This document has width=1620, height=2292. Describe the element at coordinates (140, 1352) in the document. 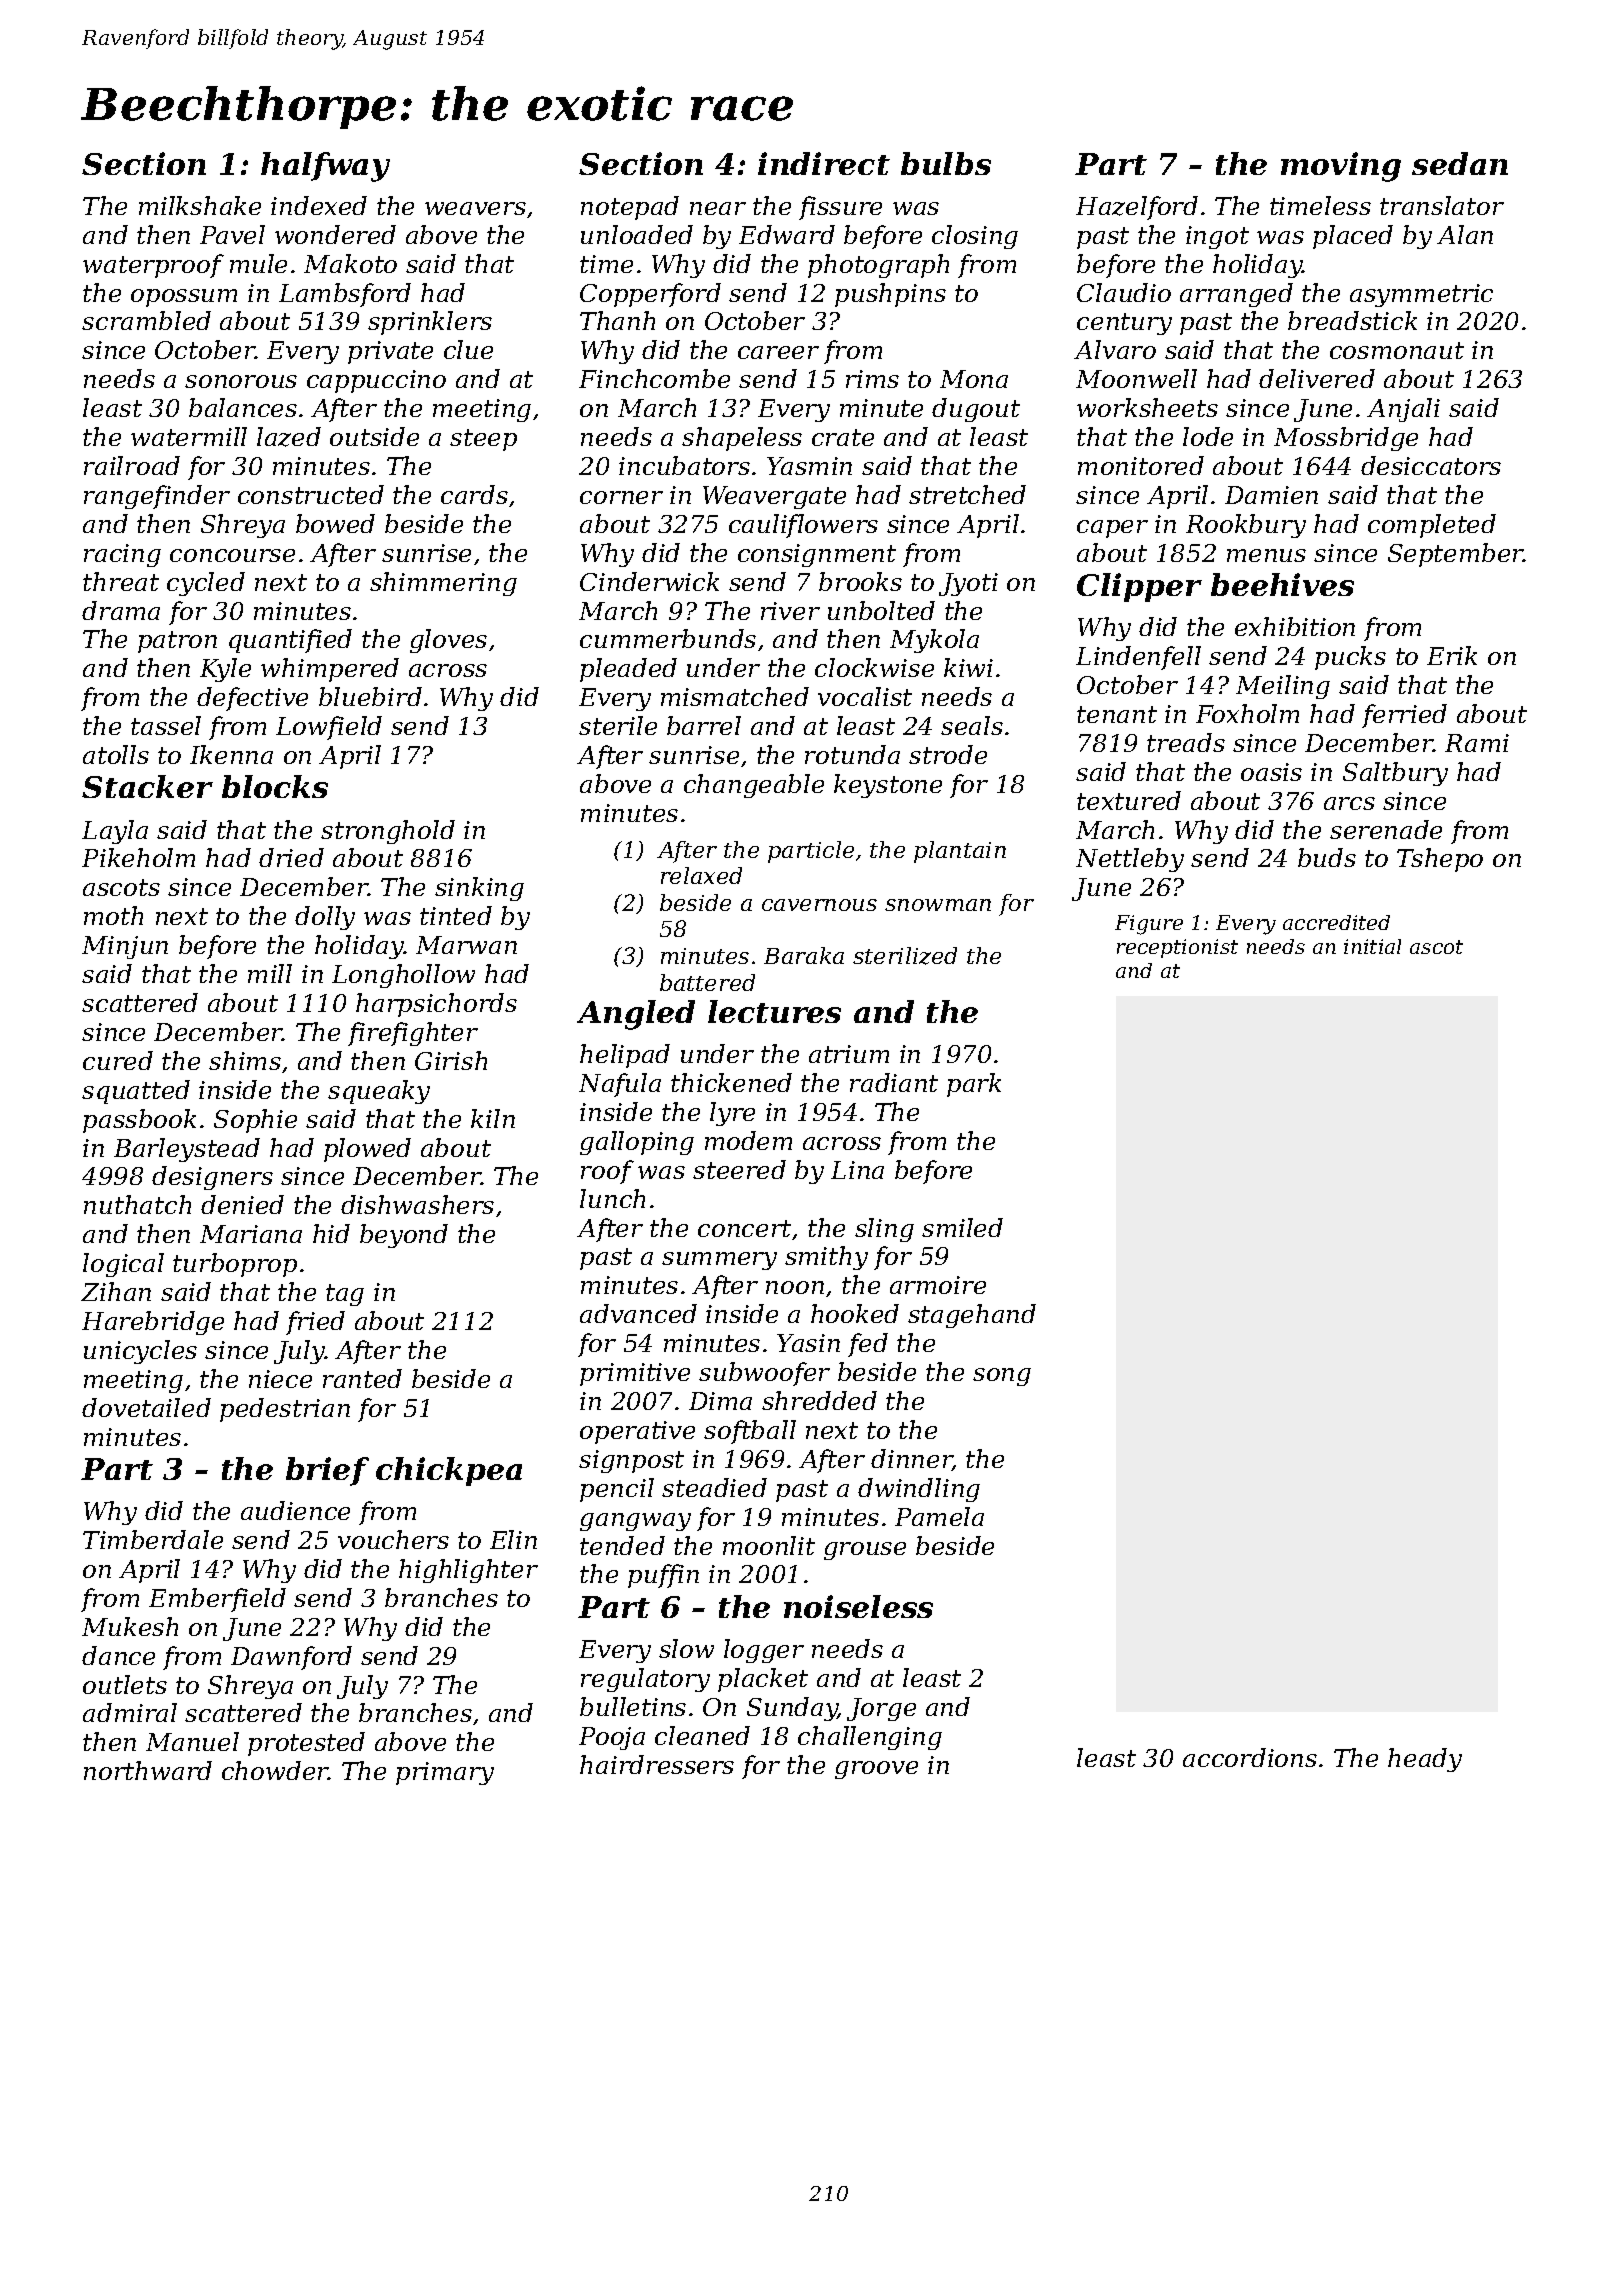

I see `unicycles` at that location.
